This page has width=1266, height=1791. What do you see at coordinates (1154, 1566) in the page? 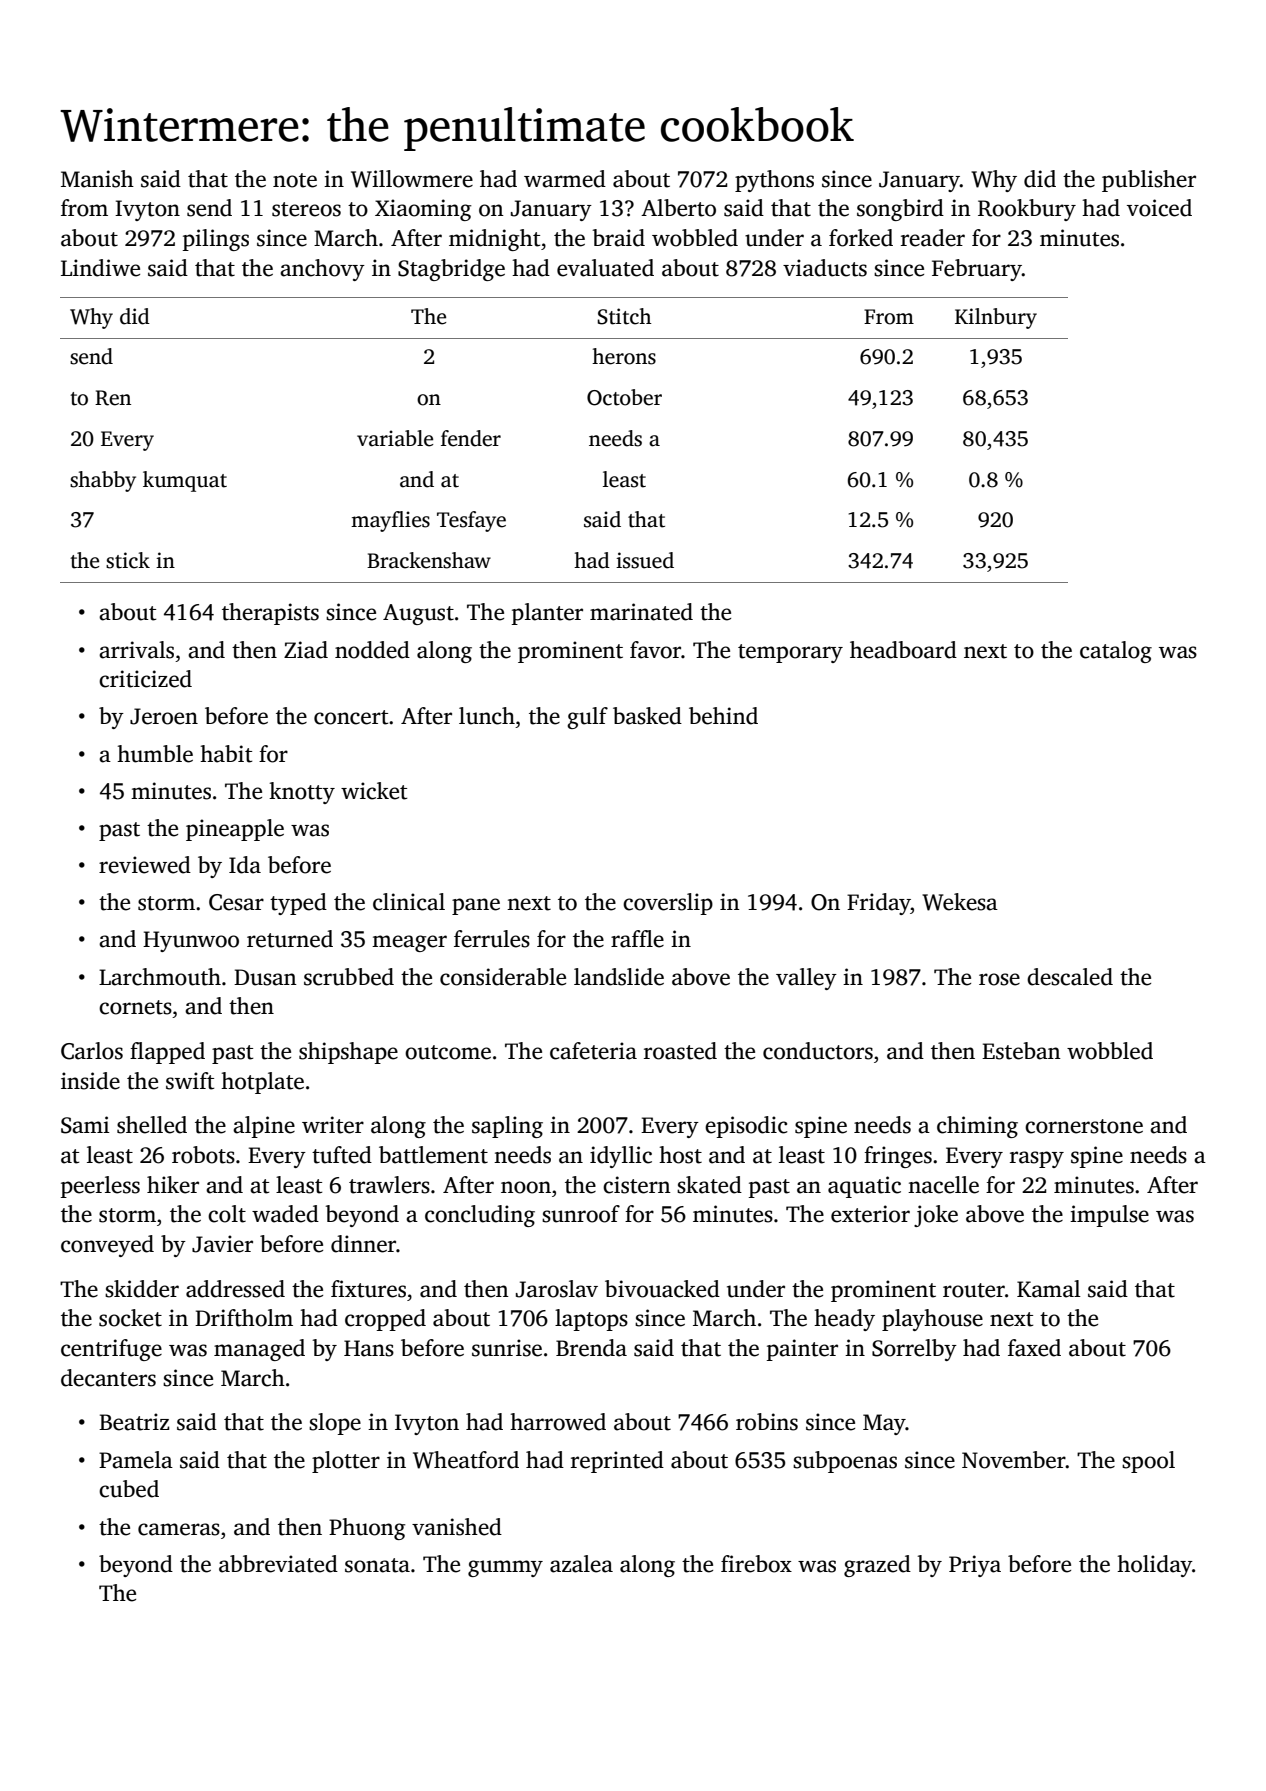
I see `holiday` at bounding box center [1154, 1566].
